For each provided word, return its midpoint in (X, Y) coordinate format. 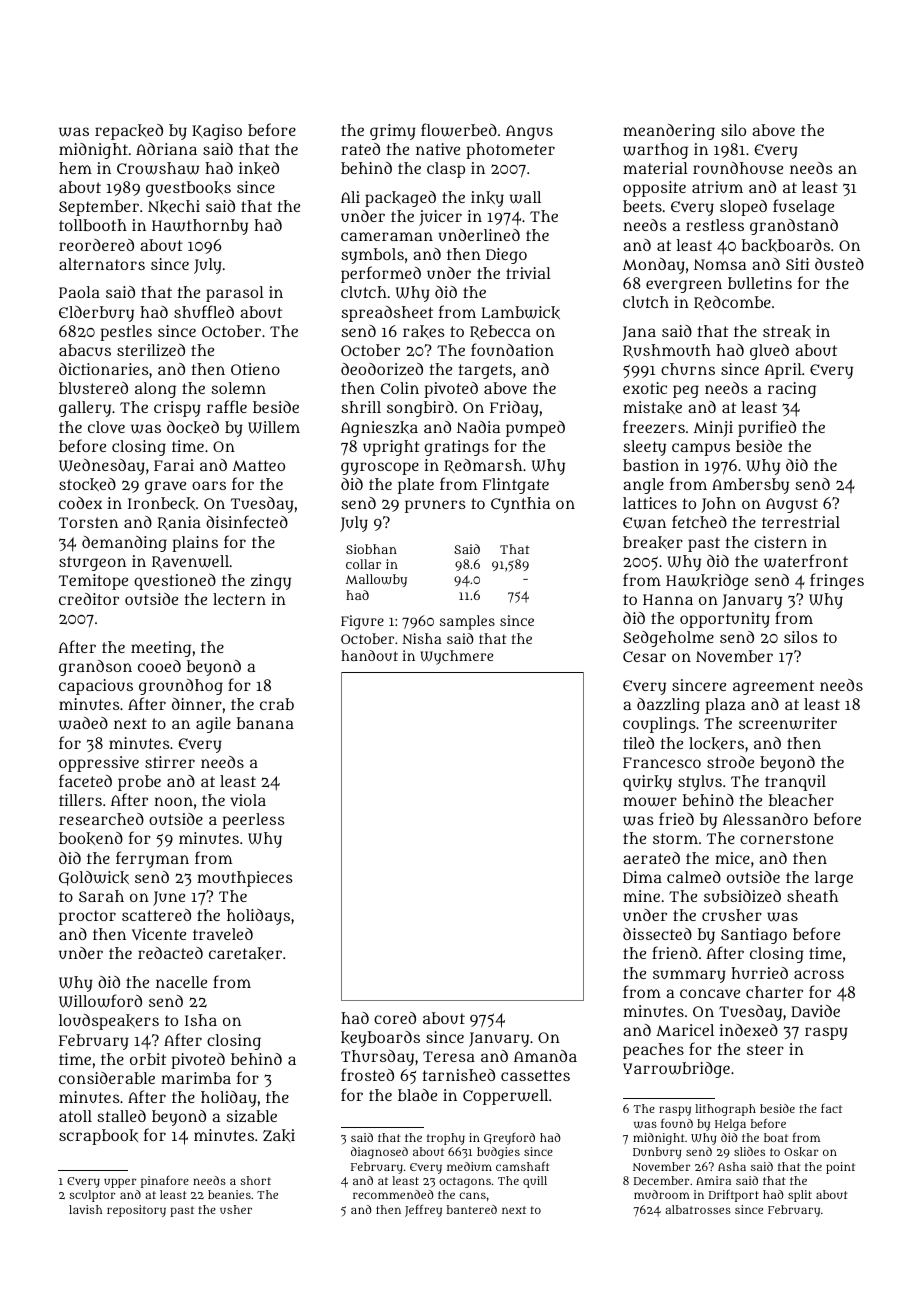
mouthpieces (244, 879)
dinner (197, 704)
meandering (669, 132)
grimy (393, 132)
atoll (75, 1116)
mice (732, 858)
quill (535, 1182)
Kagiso (217, 132)
